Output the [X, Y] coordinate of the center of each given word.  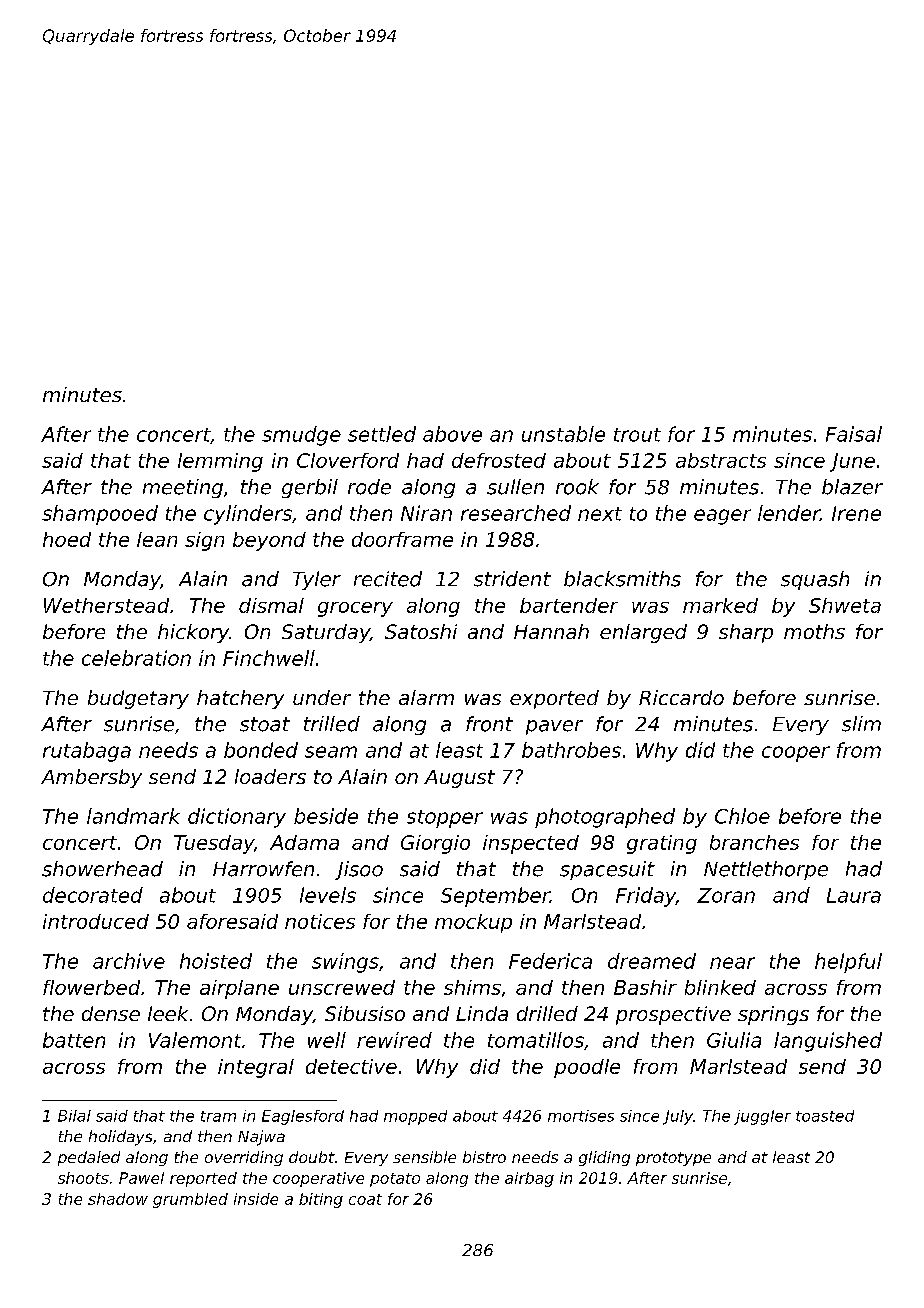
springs [773, 1015]
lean [157, 539]
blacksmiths [622, 579]
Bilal [74, 1116]
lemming [220, 462]
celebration [136, 658]
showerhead [102, 869]
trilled [332, 724]
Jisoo [359, 870]
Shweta [845, 605]
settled [382, 434]
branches [754, 842]
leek [168, 1013]
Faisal [854, 434]
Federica [550, 961]
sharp [746, 633]
